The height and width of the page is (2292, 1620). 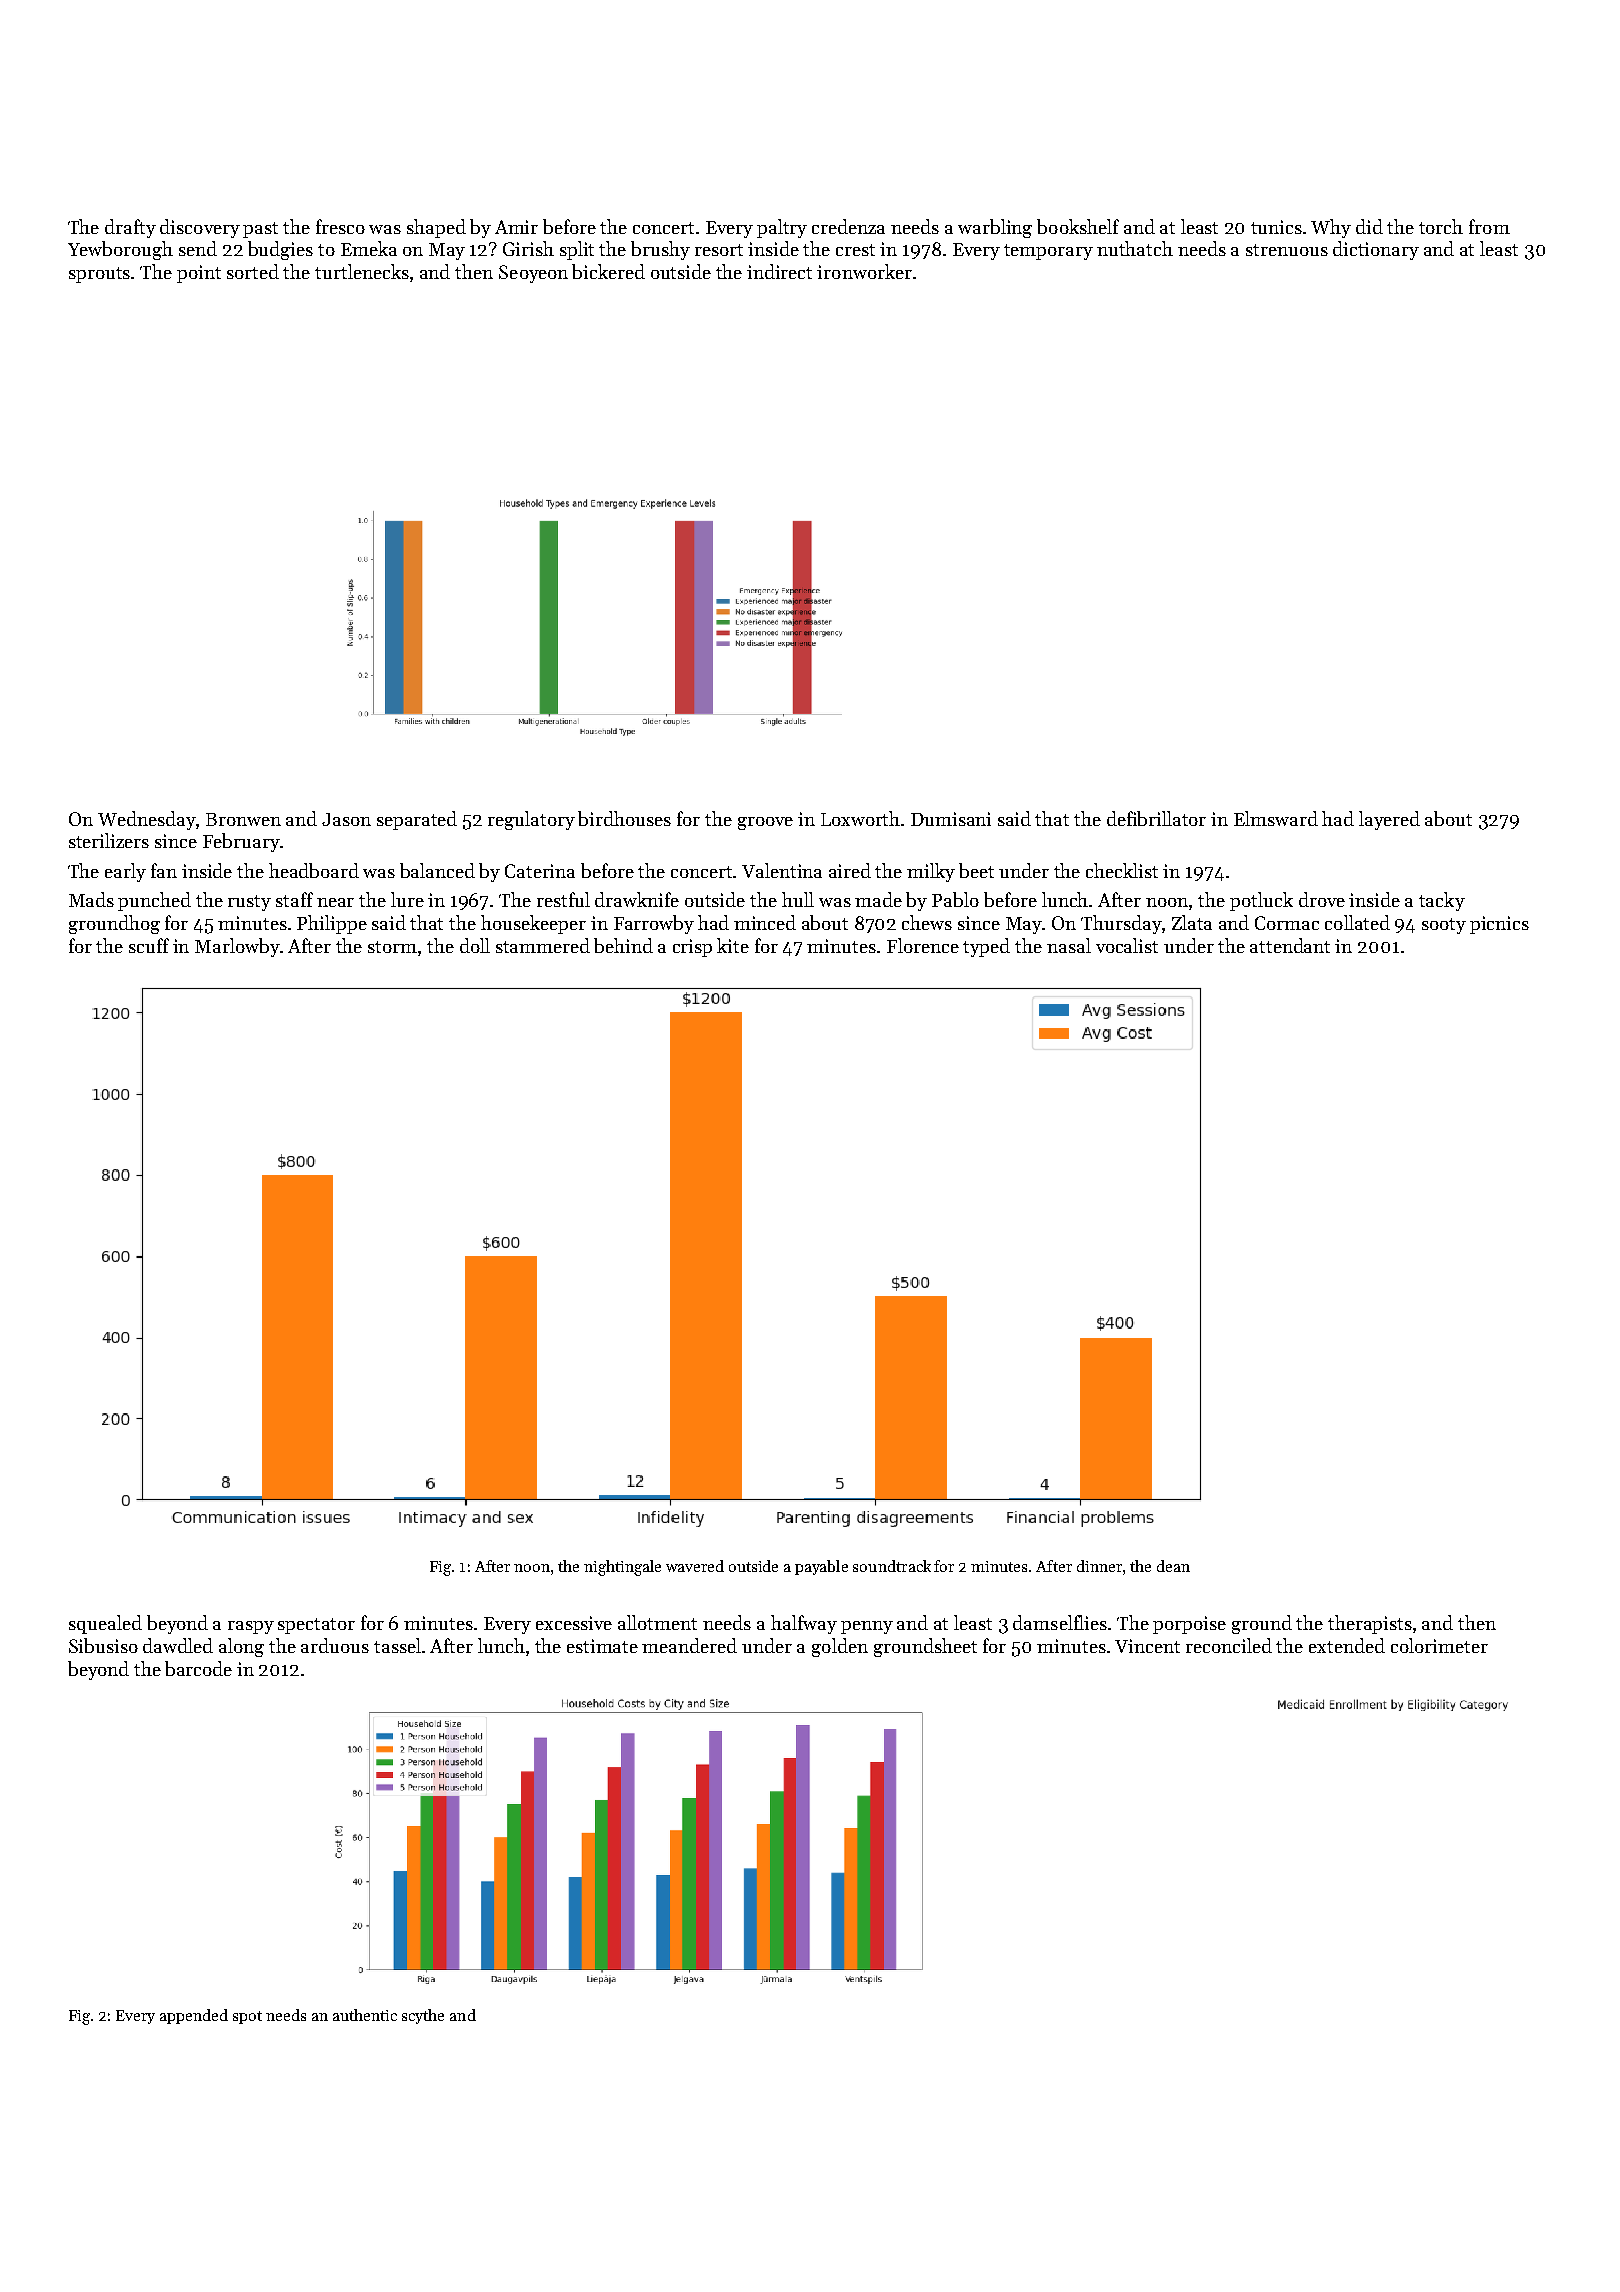 I want to click on picnics, so click(x=1499, y=925).
